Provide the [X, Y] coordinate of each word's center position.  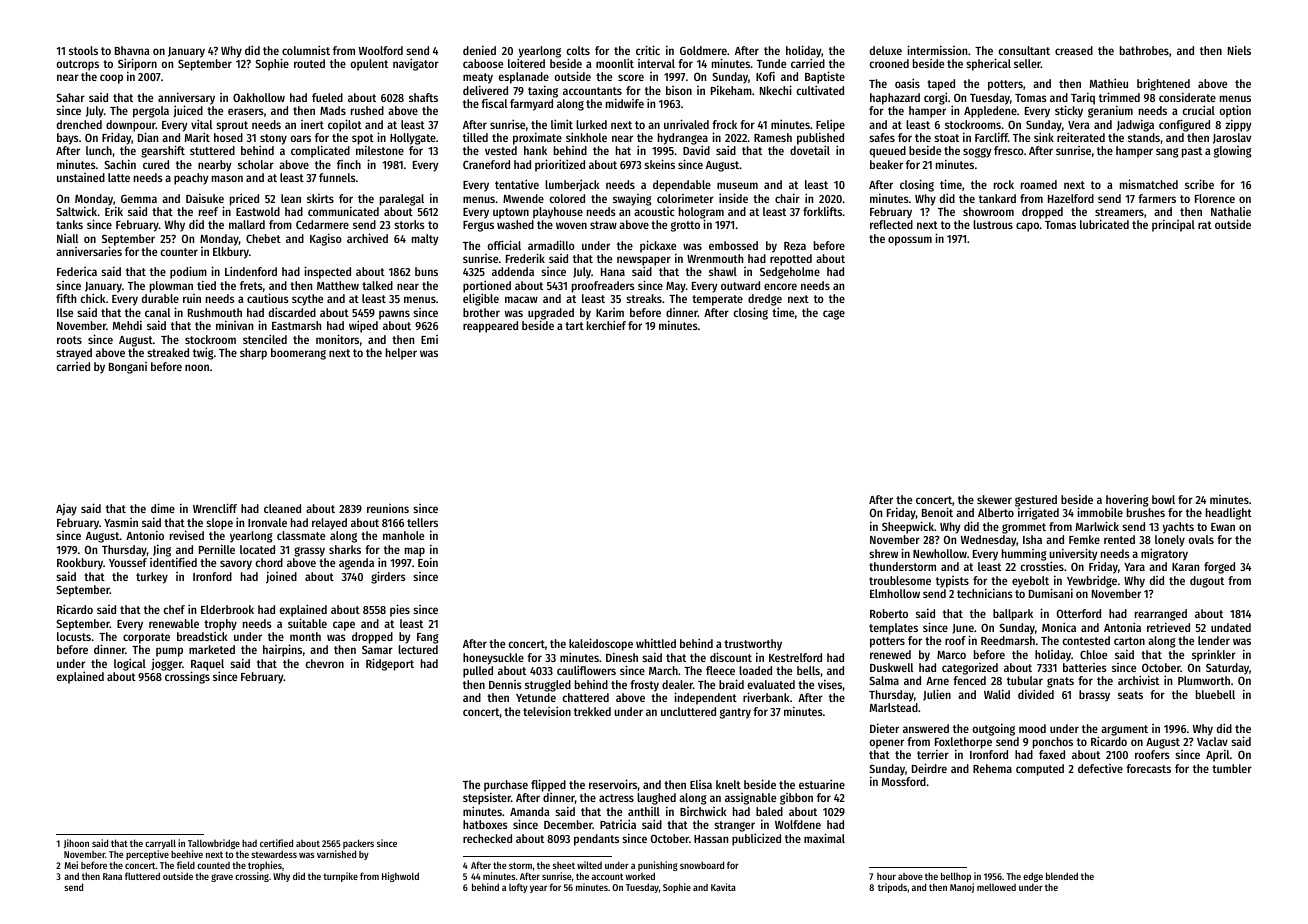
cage [834, 315]
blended [1062, 876]
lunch [99, 150]
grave [222, 878]
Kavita [723, 887]
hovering [1127, 501]
